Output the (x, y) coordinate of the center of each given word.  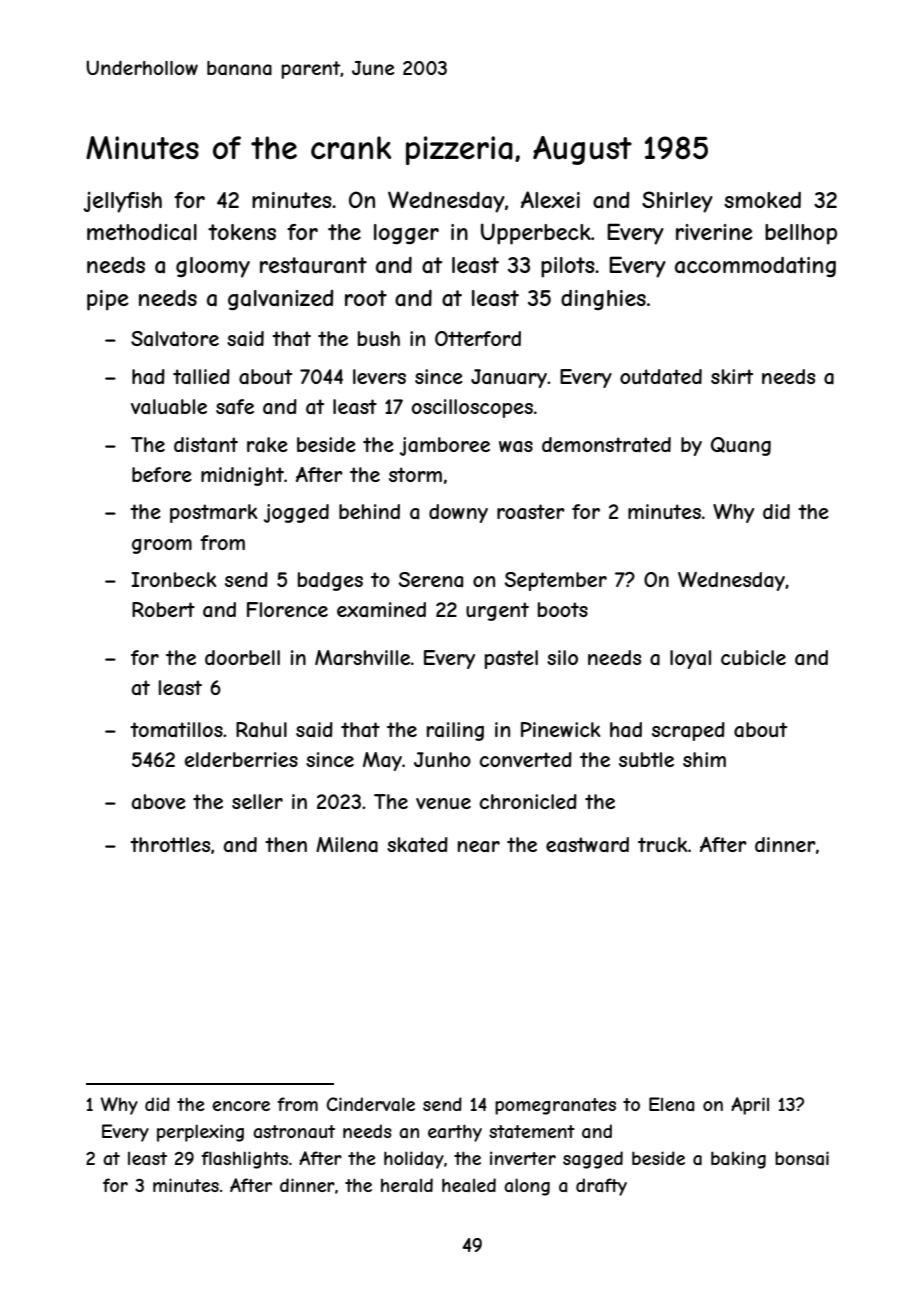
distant (206, 445)
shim (704, 759)
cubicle (753, 657)
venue (443, 803)
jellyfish (122, 202)
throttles (170, 844)
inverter (523, 1158)
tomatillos (176, 729)
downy (458, 513)
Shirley (677, 202)
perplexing (200, 1133)
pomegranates (555, 1106)
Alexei (550, 199)
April (750, 1106)
